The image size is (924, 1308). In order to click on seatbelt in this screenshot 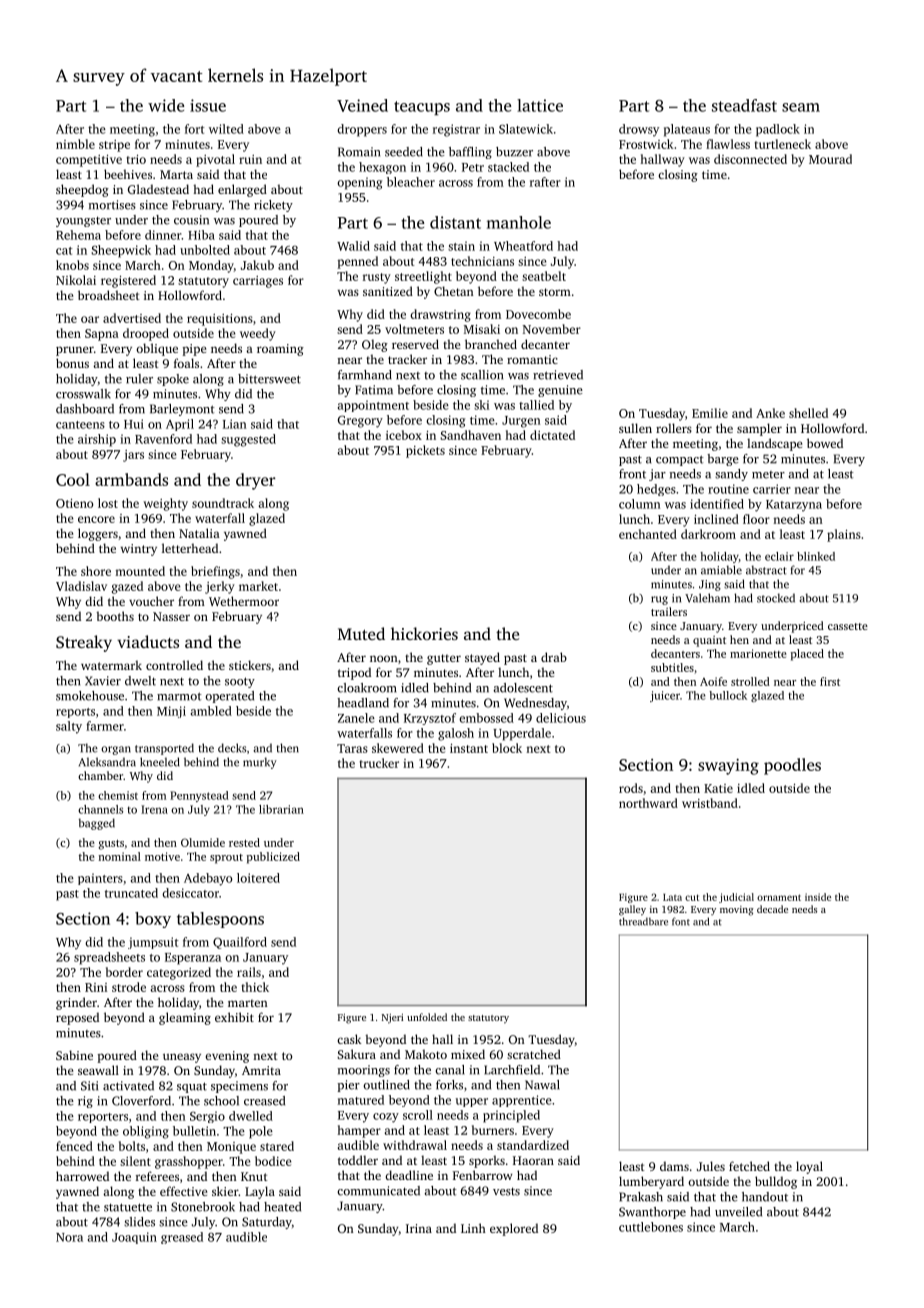, I will do `click(544, 276)`.
